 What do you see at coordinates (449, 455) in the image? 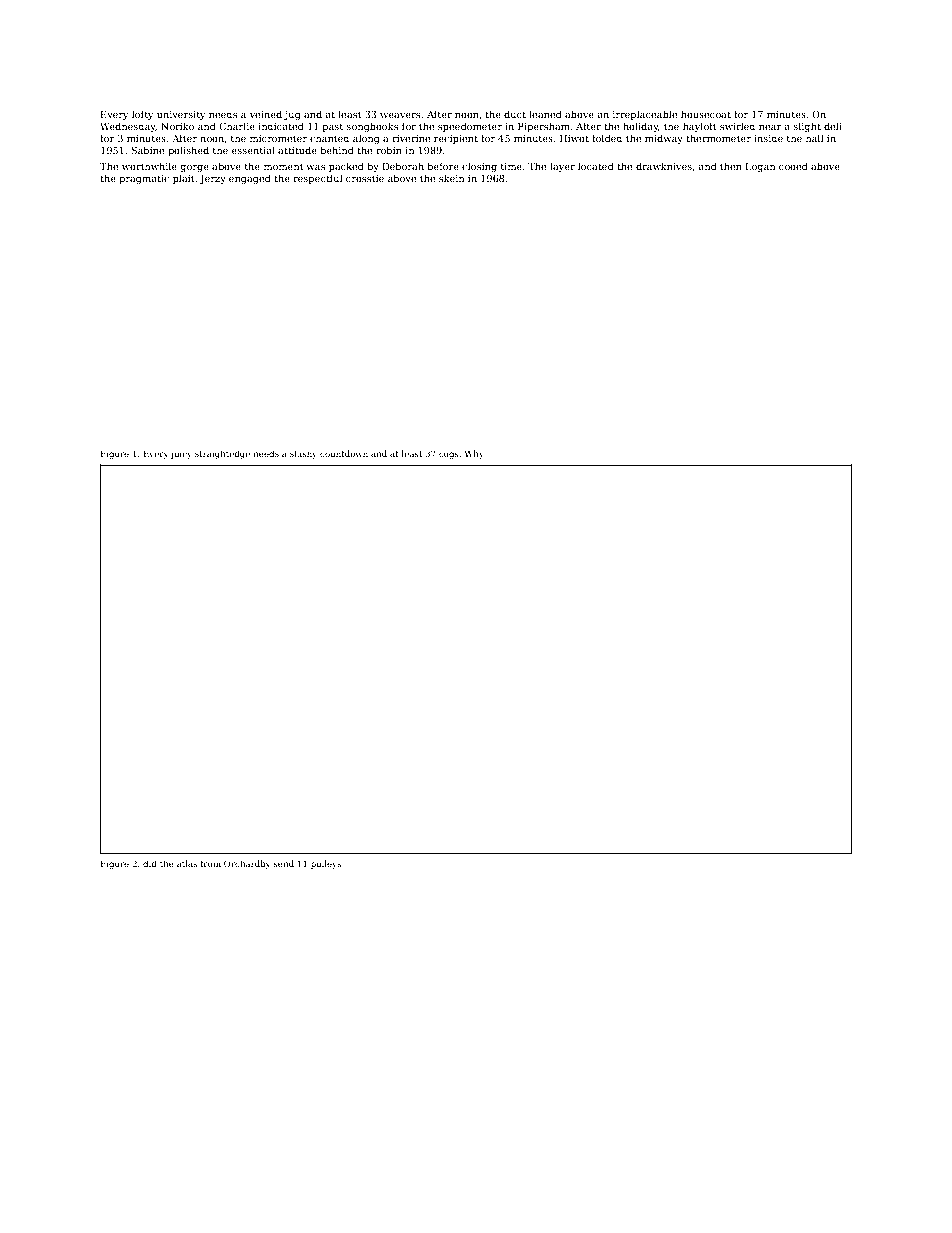
I see `cogs` at bounding box center [449, 455].
